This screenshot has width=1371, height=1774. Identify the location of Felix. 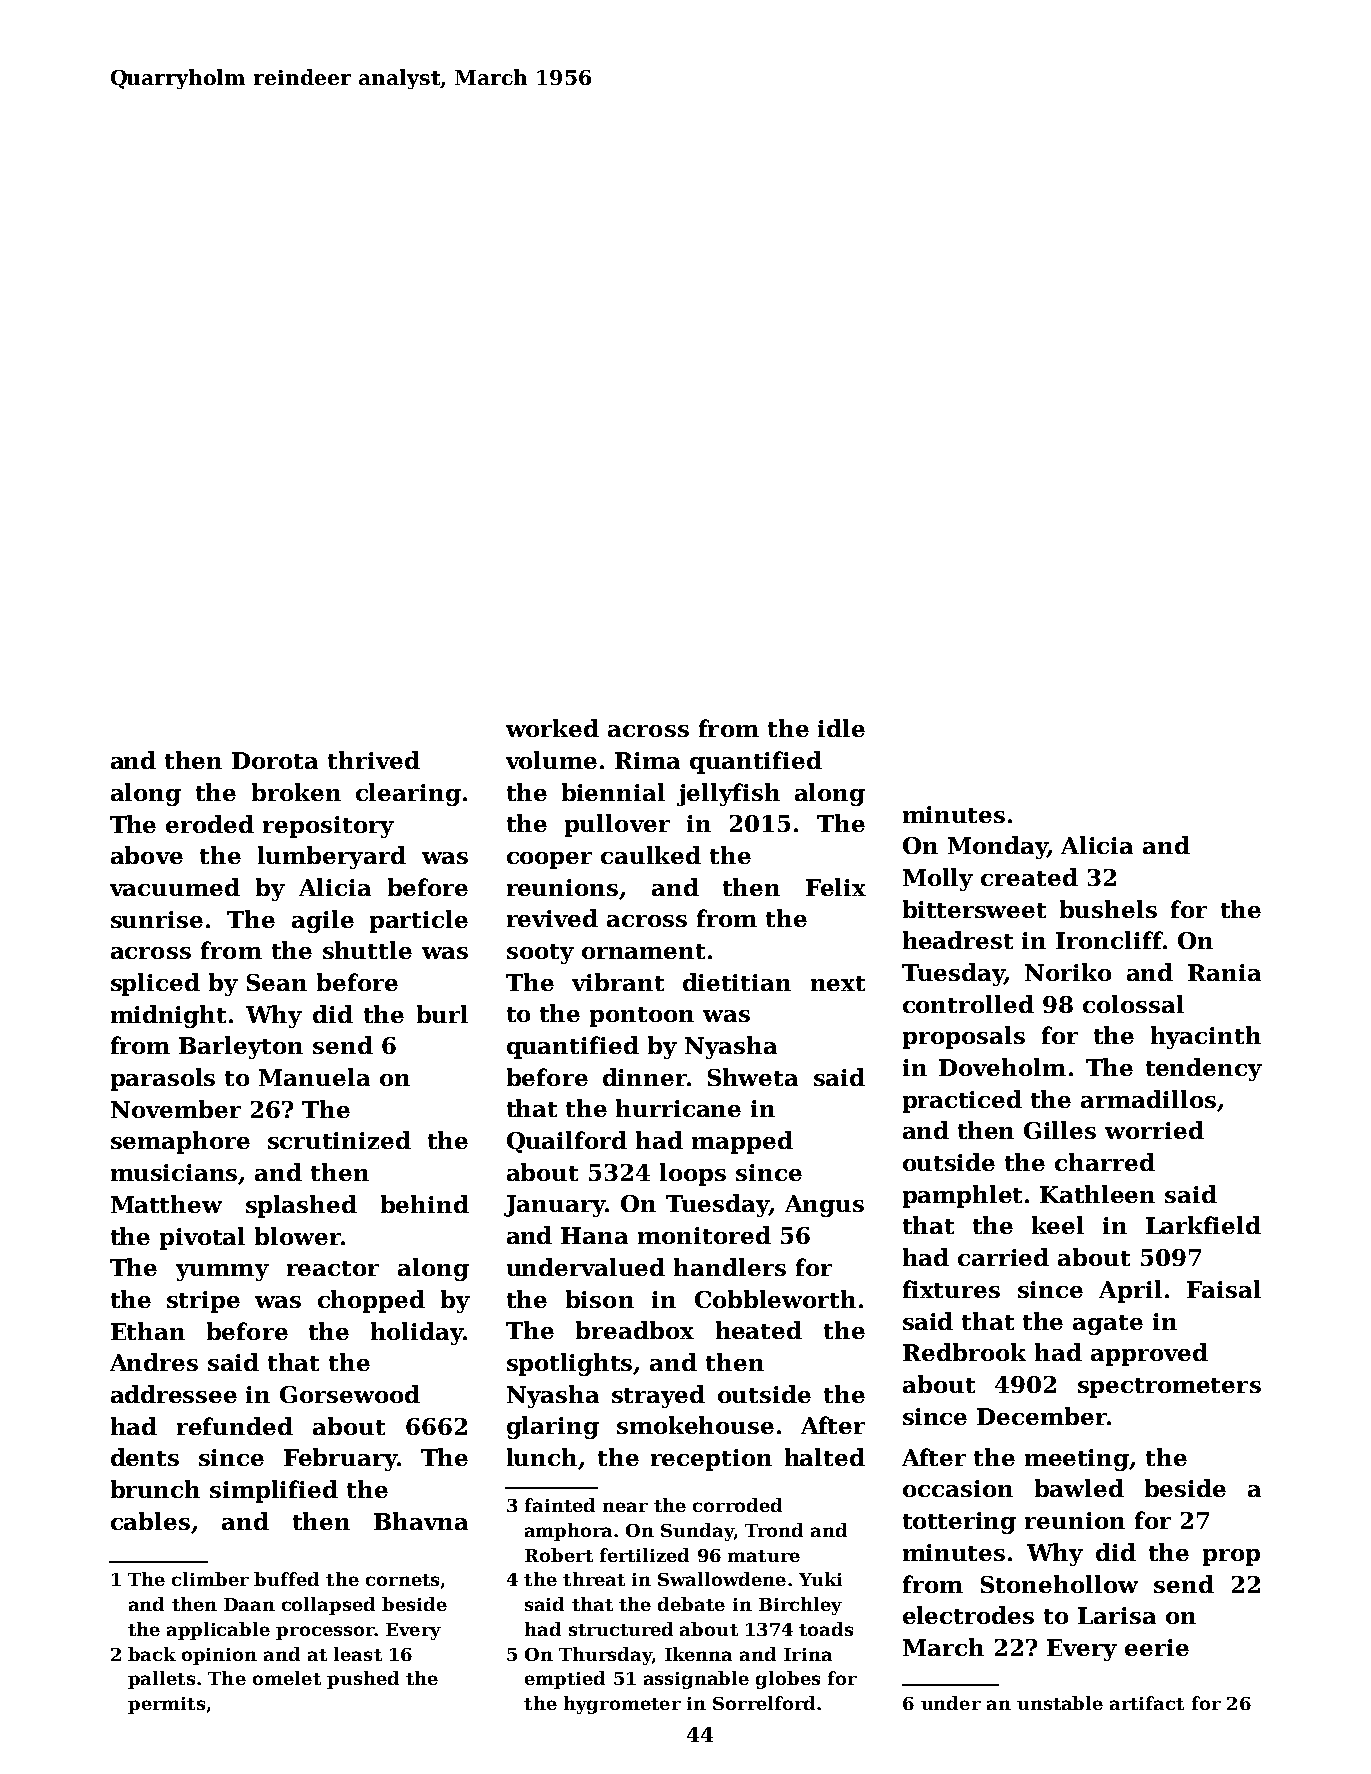
(836, 887).
